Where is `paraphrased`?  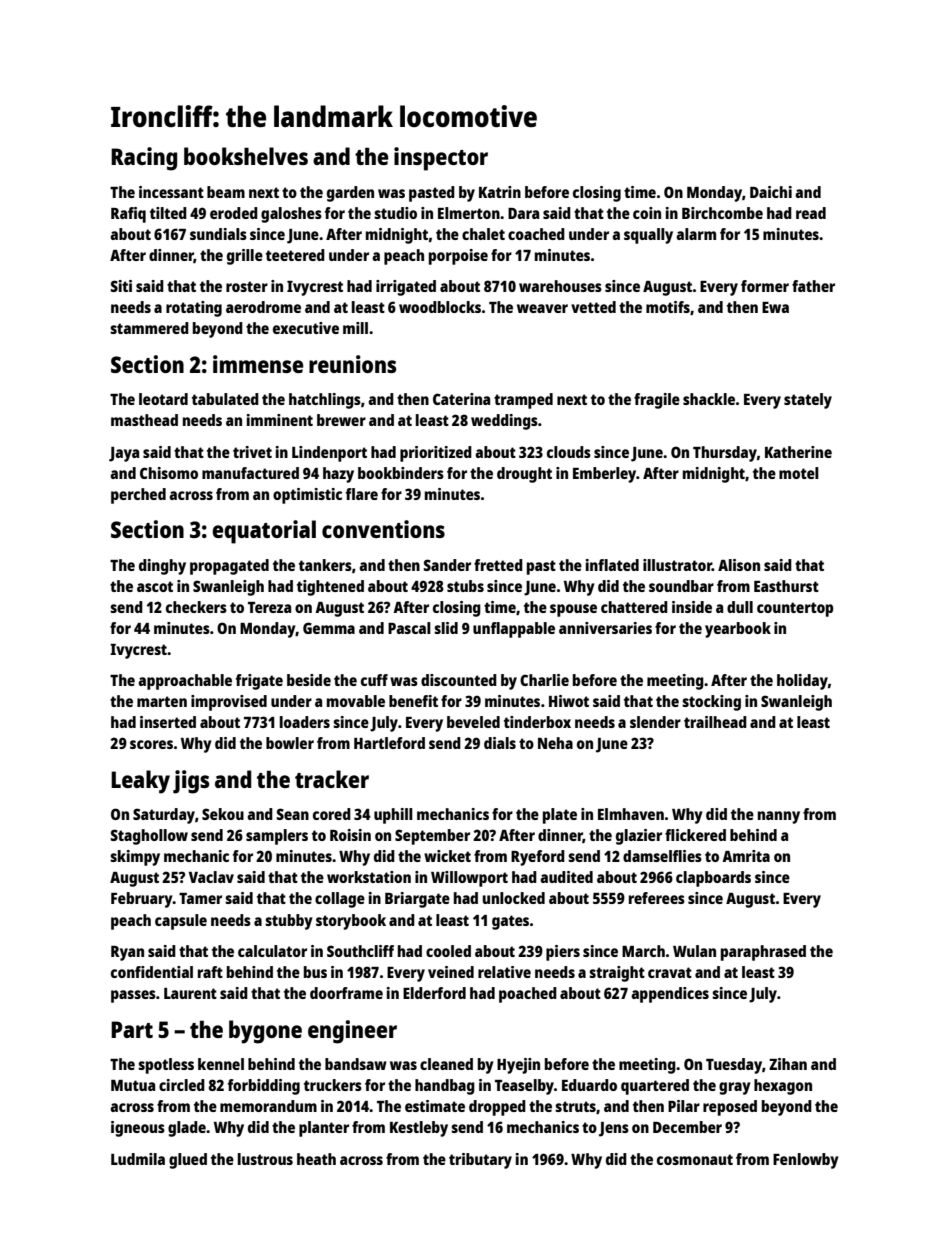
paraphrased is located at coordinates (763, 953).
